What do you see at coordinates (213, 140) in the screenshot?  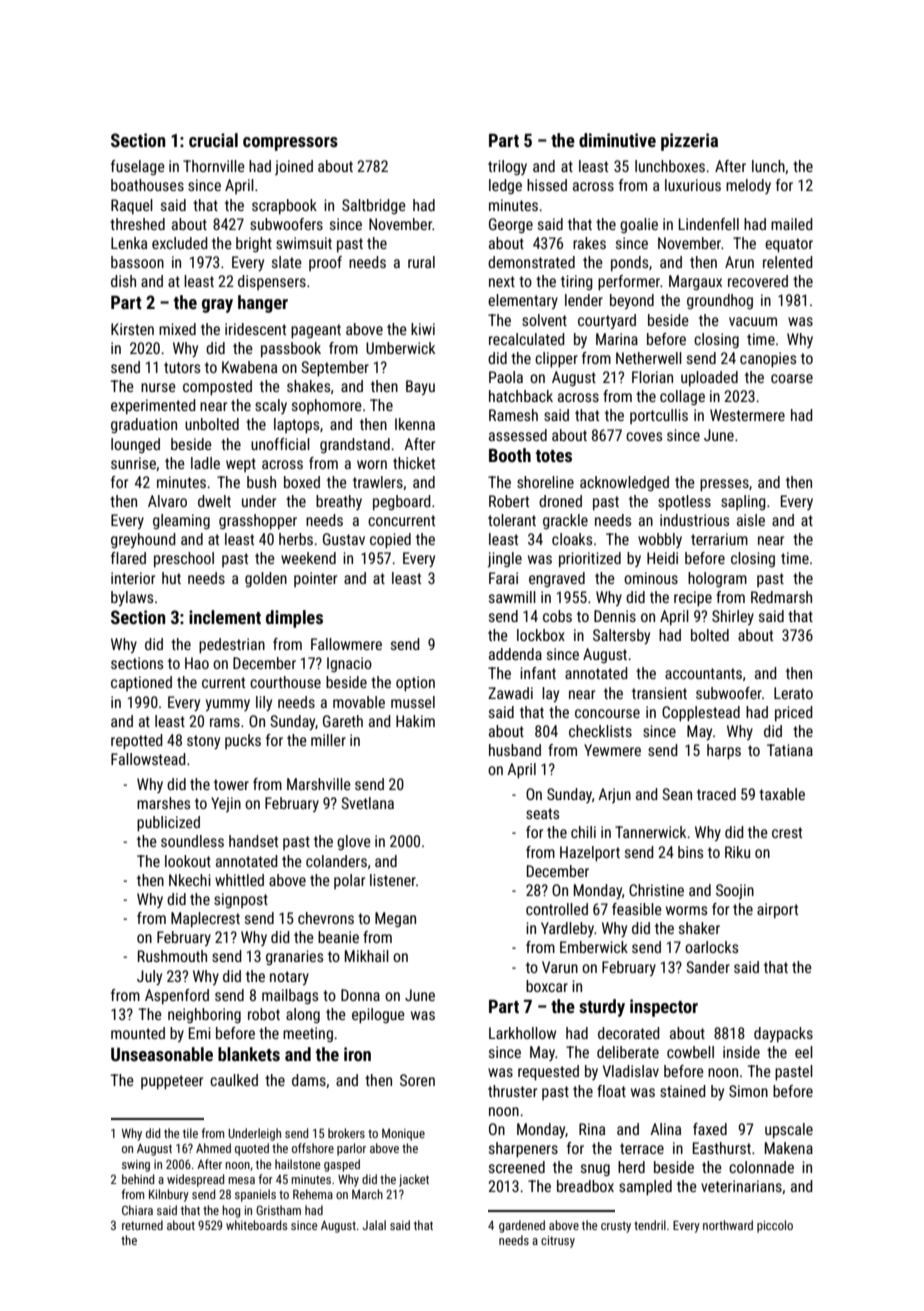 I see `crucial` at bounding box center [213, 140].
